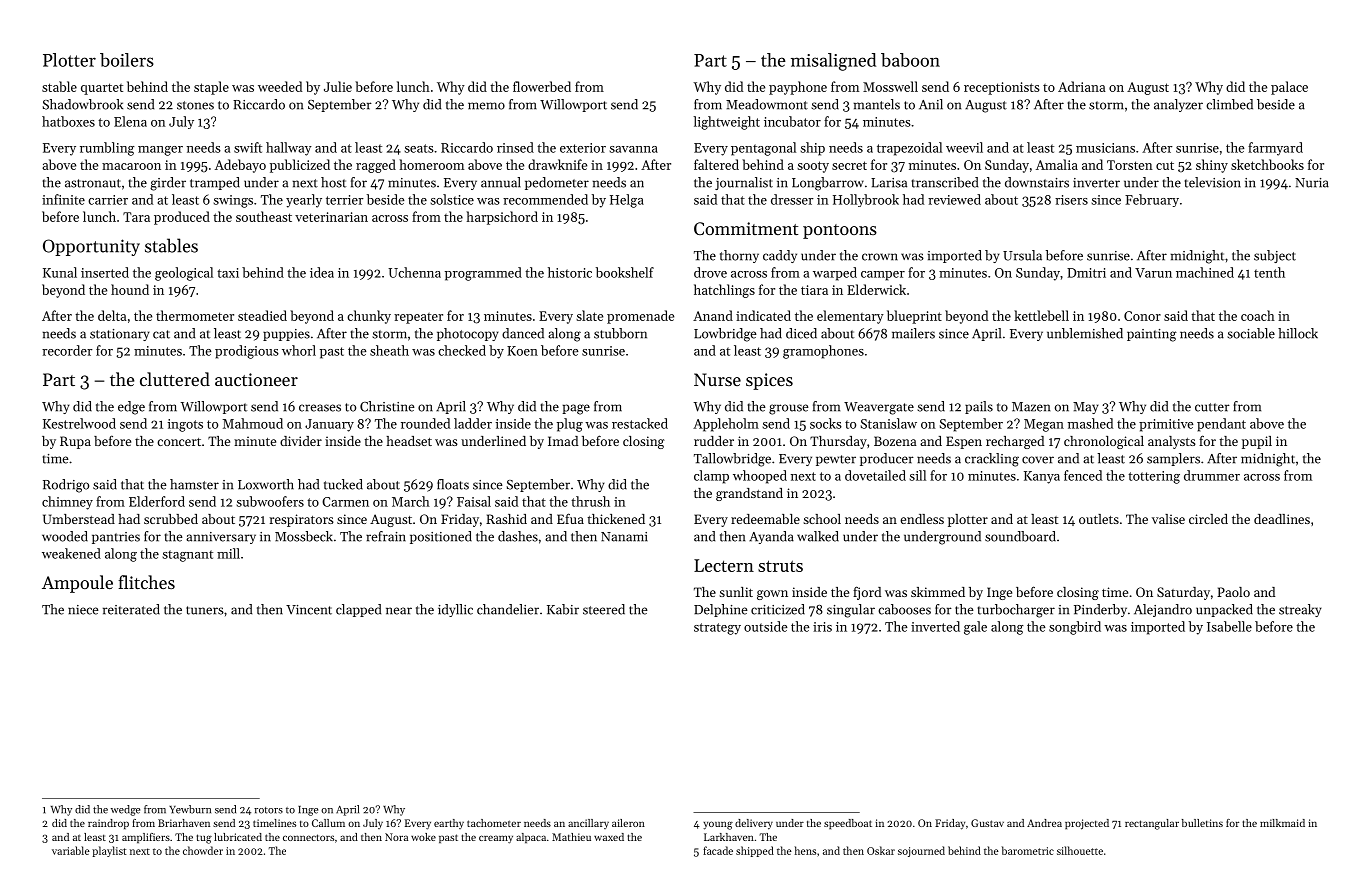 The image size is (1372, 887). I want to click on Commitment, so click(746, 228).
